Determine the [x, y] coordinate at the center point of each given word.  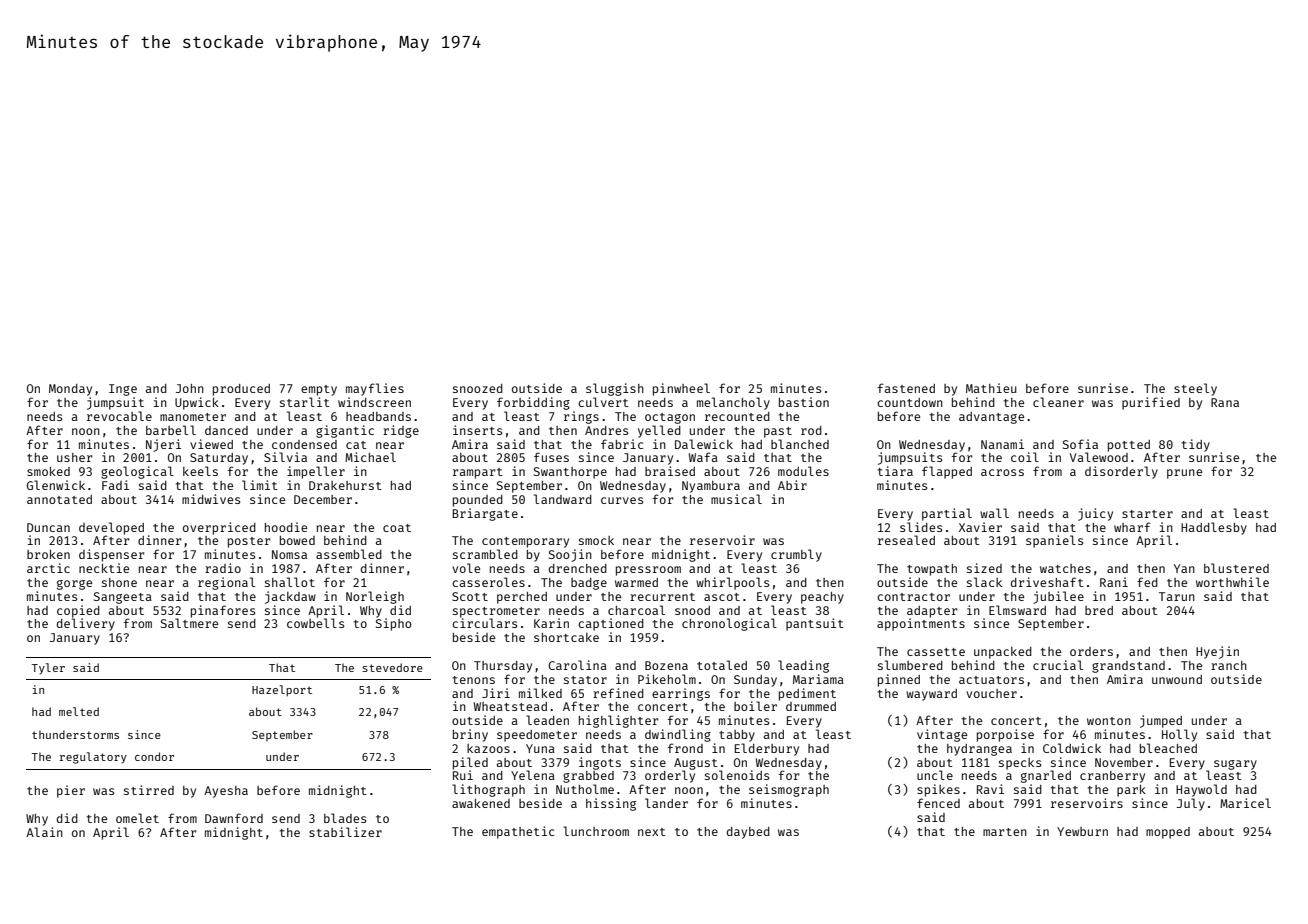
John [190, 388]
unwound [1177, 679]
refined [618, 693]
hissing [611, 804]
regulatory [93, 758]
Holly [1179, 735]
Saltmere [189, 623]
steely [1195, 389]
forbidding [533, 403]
